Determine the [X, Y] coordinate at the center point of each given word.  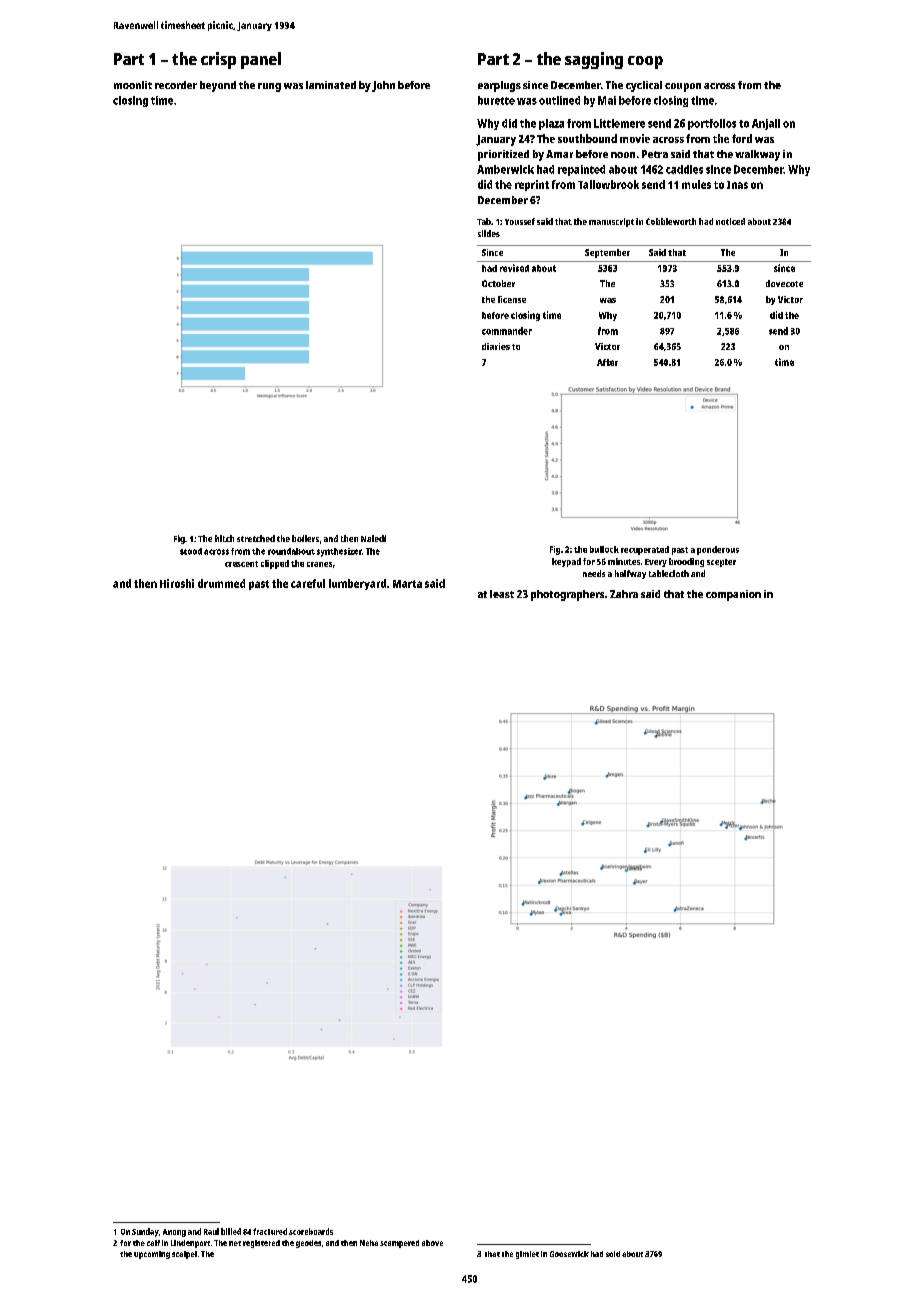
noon [623, 155]
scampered [399, 1244]
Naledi [373, 538]
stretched [256, 538]
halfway [630, 574]
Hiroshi [177, 583]
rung [269, 87]
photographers [567, 595]
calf [153, 1243]
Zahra [624, 594]
